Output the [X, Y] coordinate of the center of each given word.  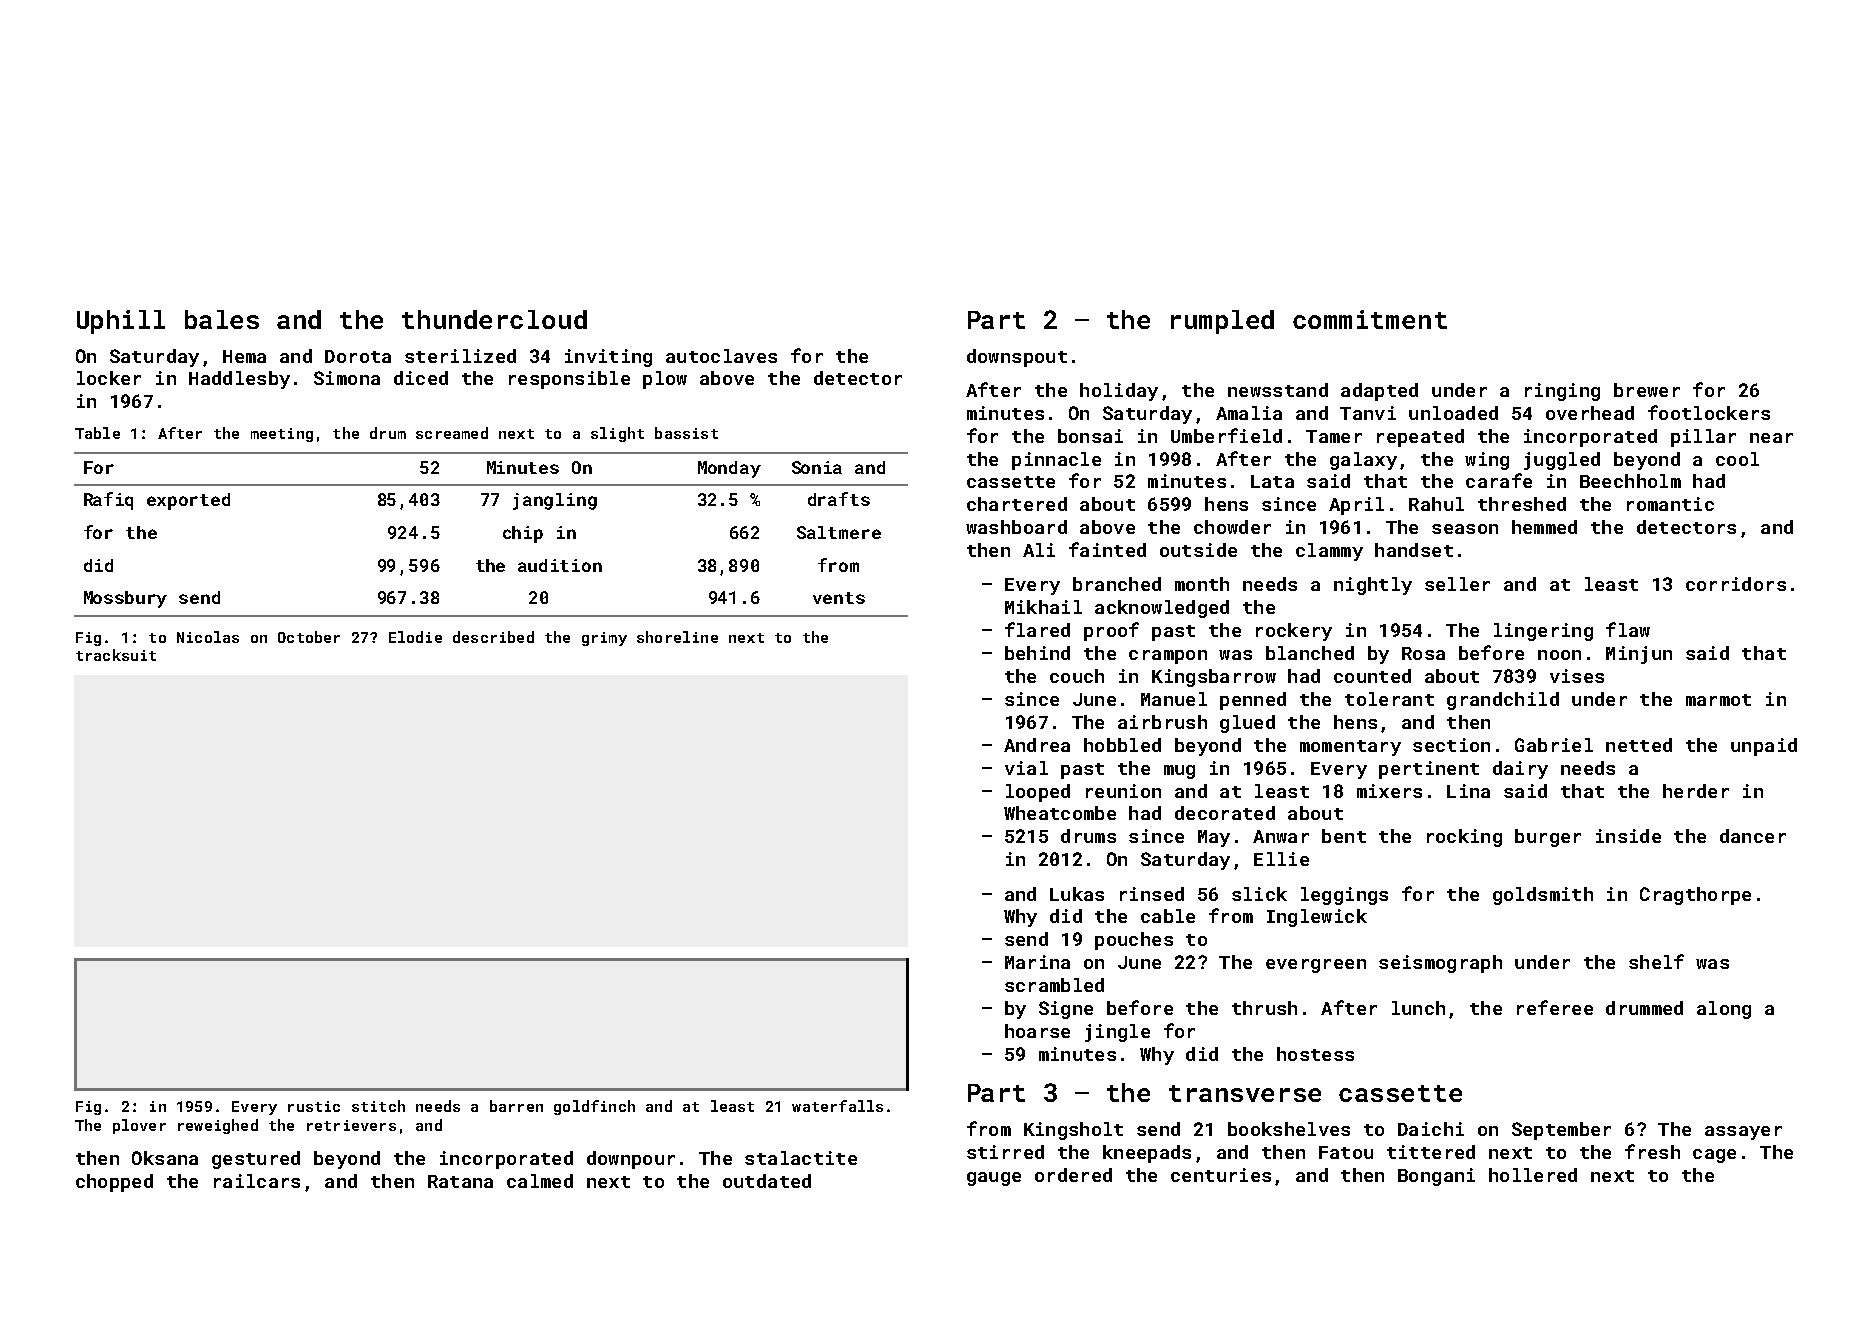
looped [1038, 793]
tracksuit [116, 655]
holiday [1119, 392]
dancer [1753, 836]
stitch [378, 1106]
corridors [1736, 584]
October [309, 637]
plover [139, 1126]
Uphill [121, 322]
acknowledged [1162, 609]
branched [1117, 584]
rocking [1464, 838]
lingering [1543, 632]
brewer [1647, 390]
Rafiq [108, 501]
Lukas [1077, 894]
